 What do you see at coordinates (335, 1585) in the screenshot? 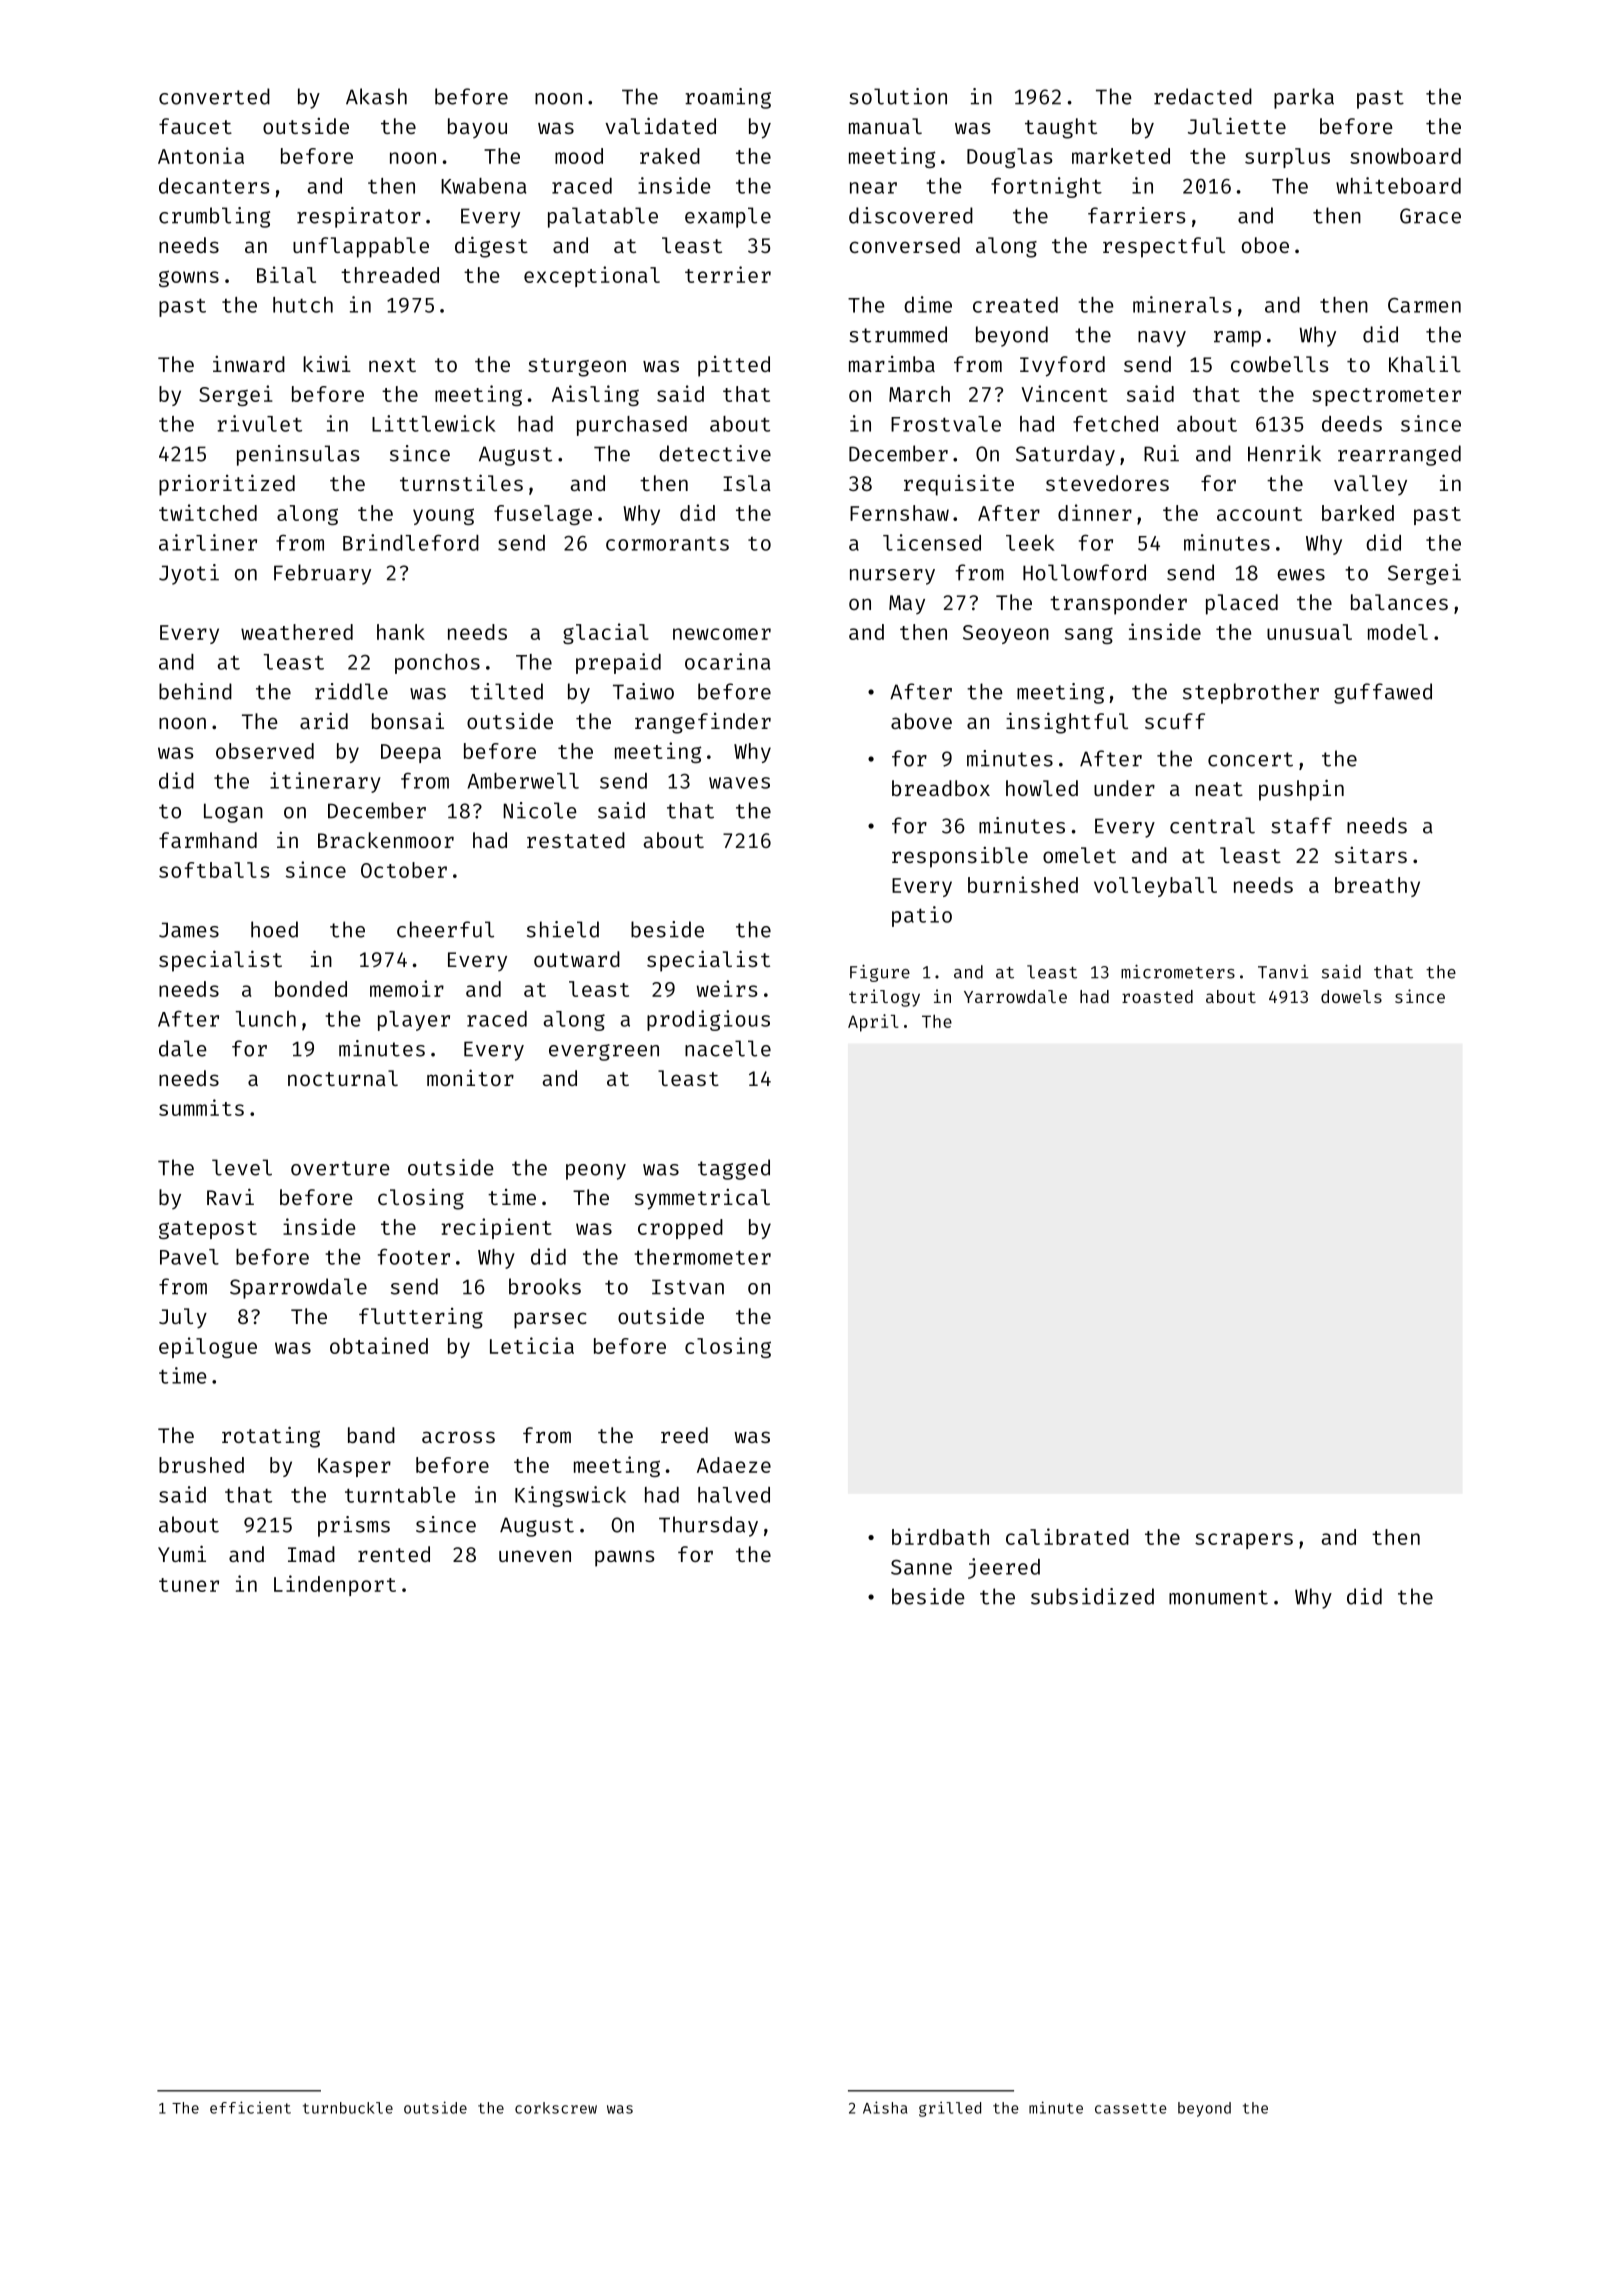
I see `Lindenport` at bounding box center [335, 1585].
